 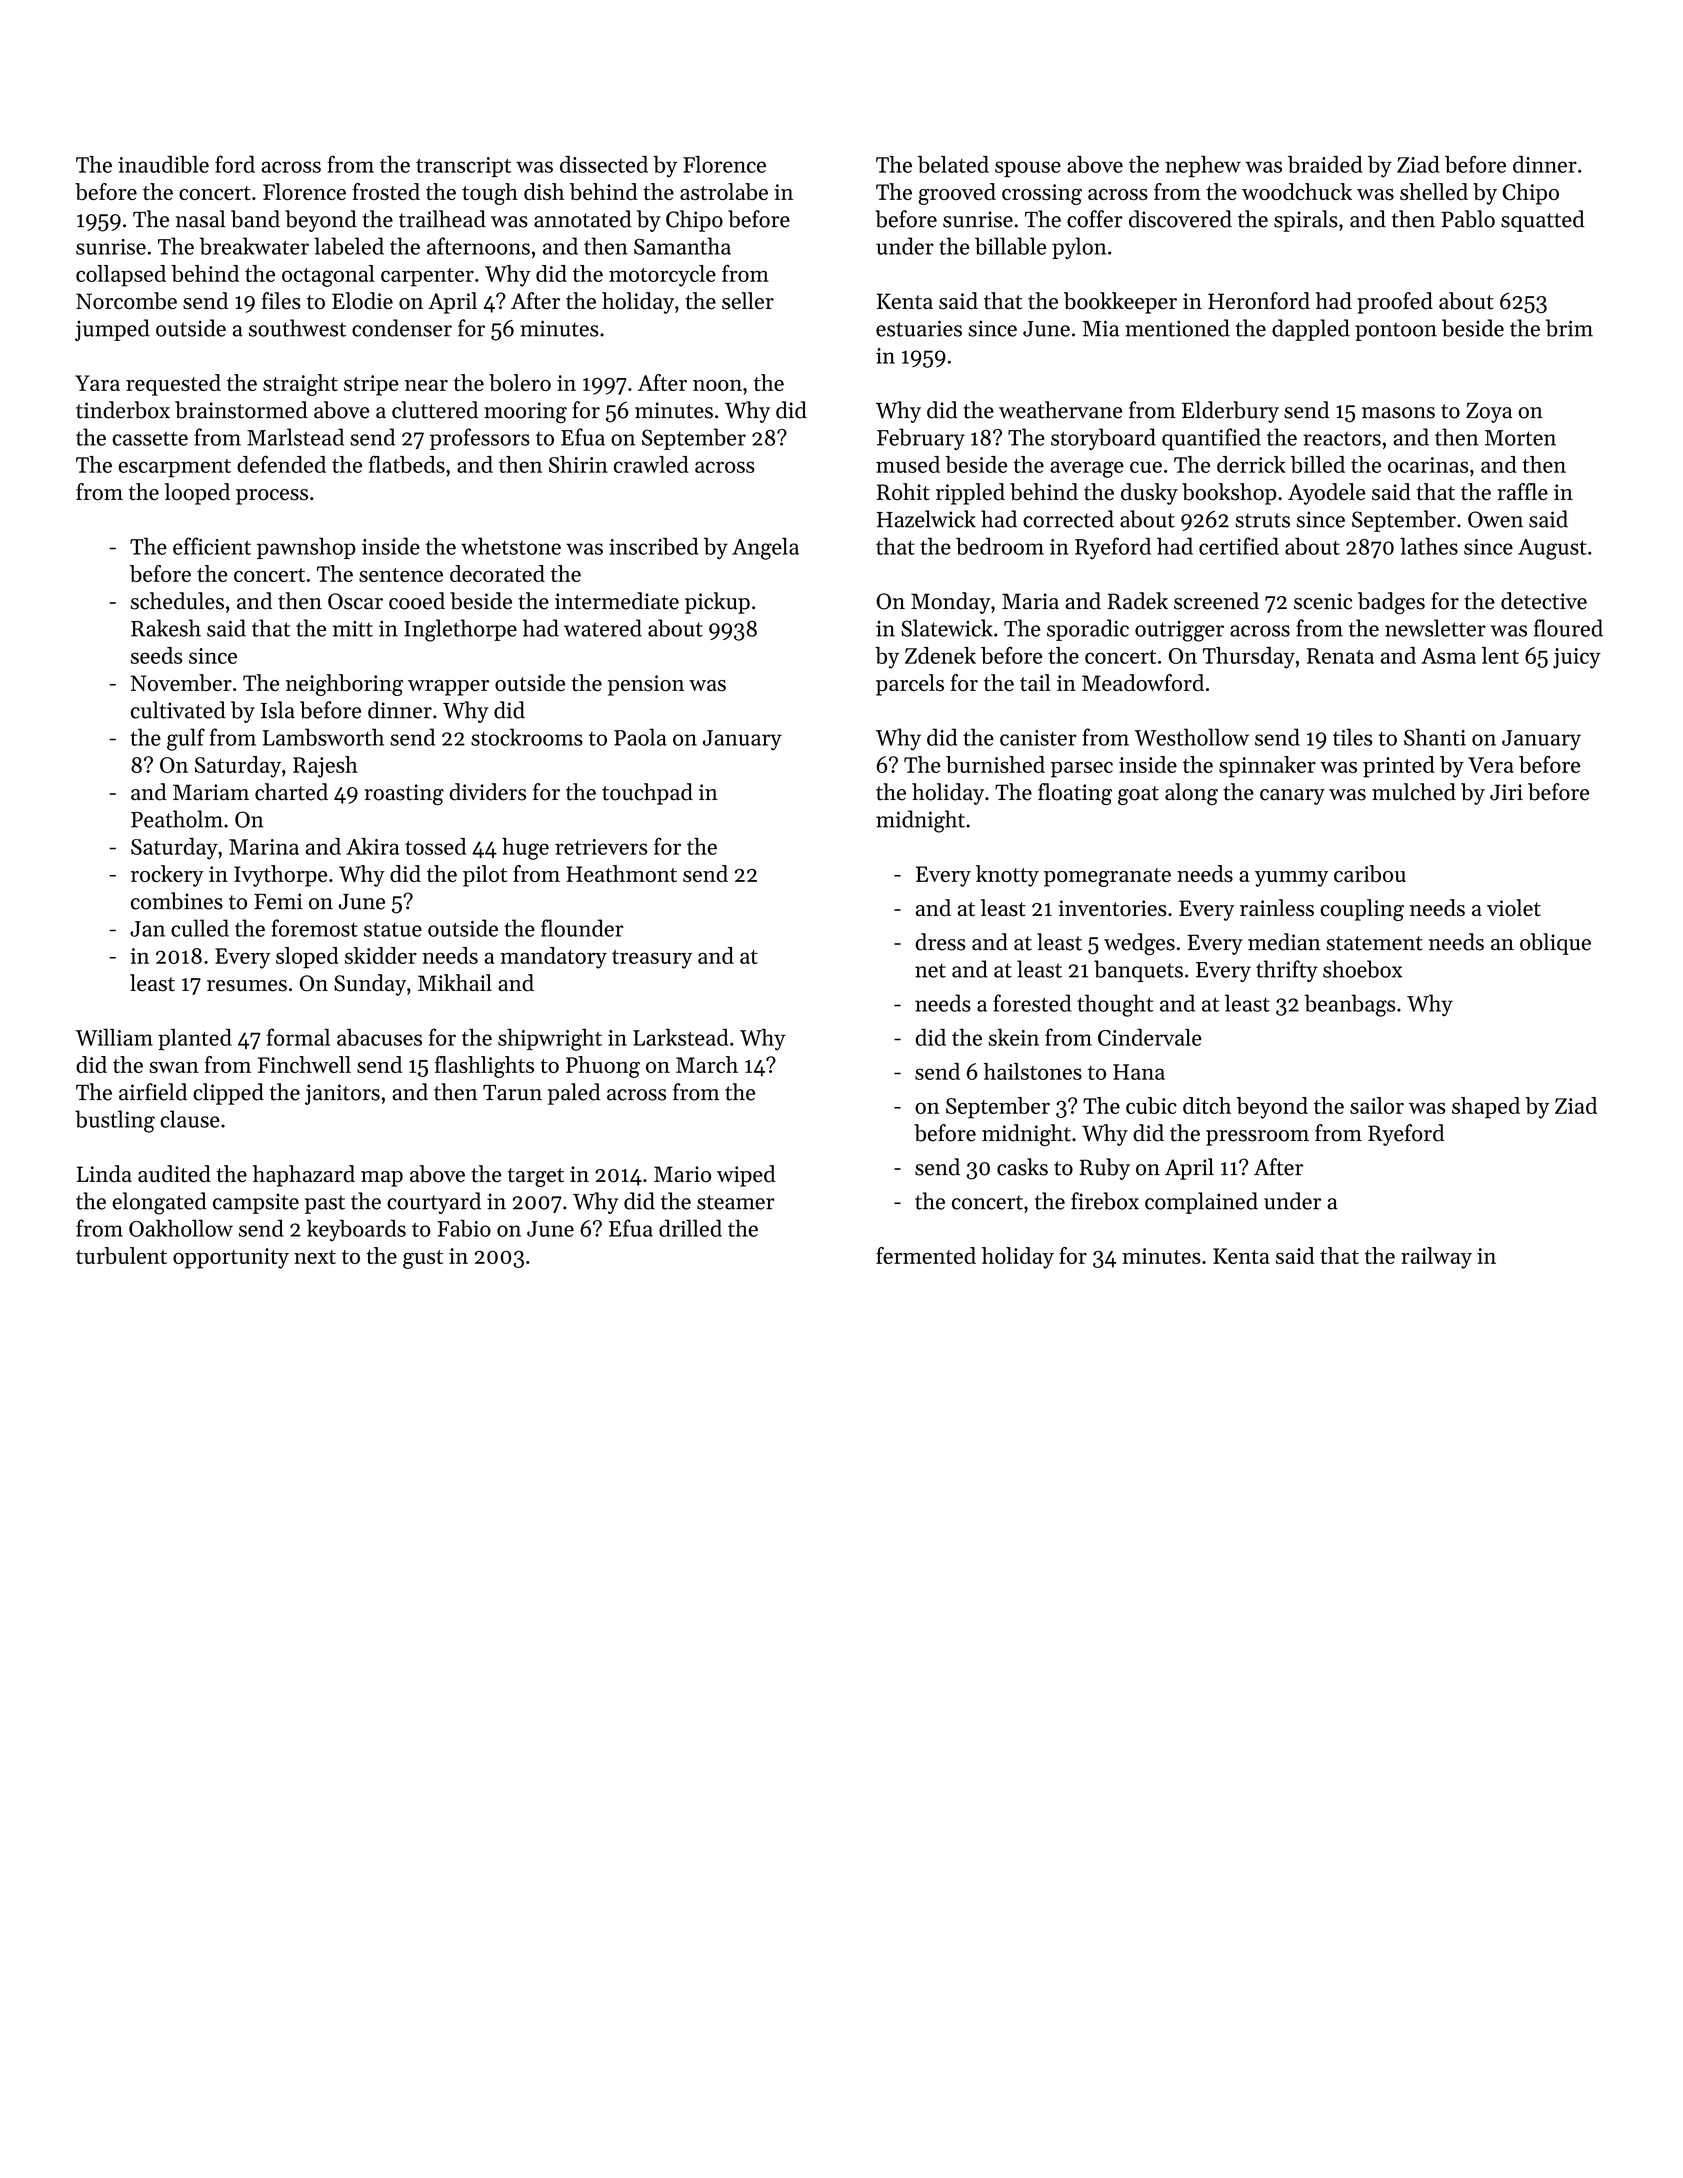 I want to click on tossed, so click(x=435, y=846).
